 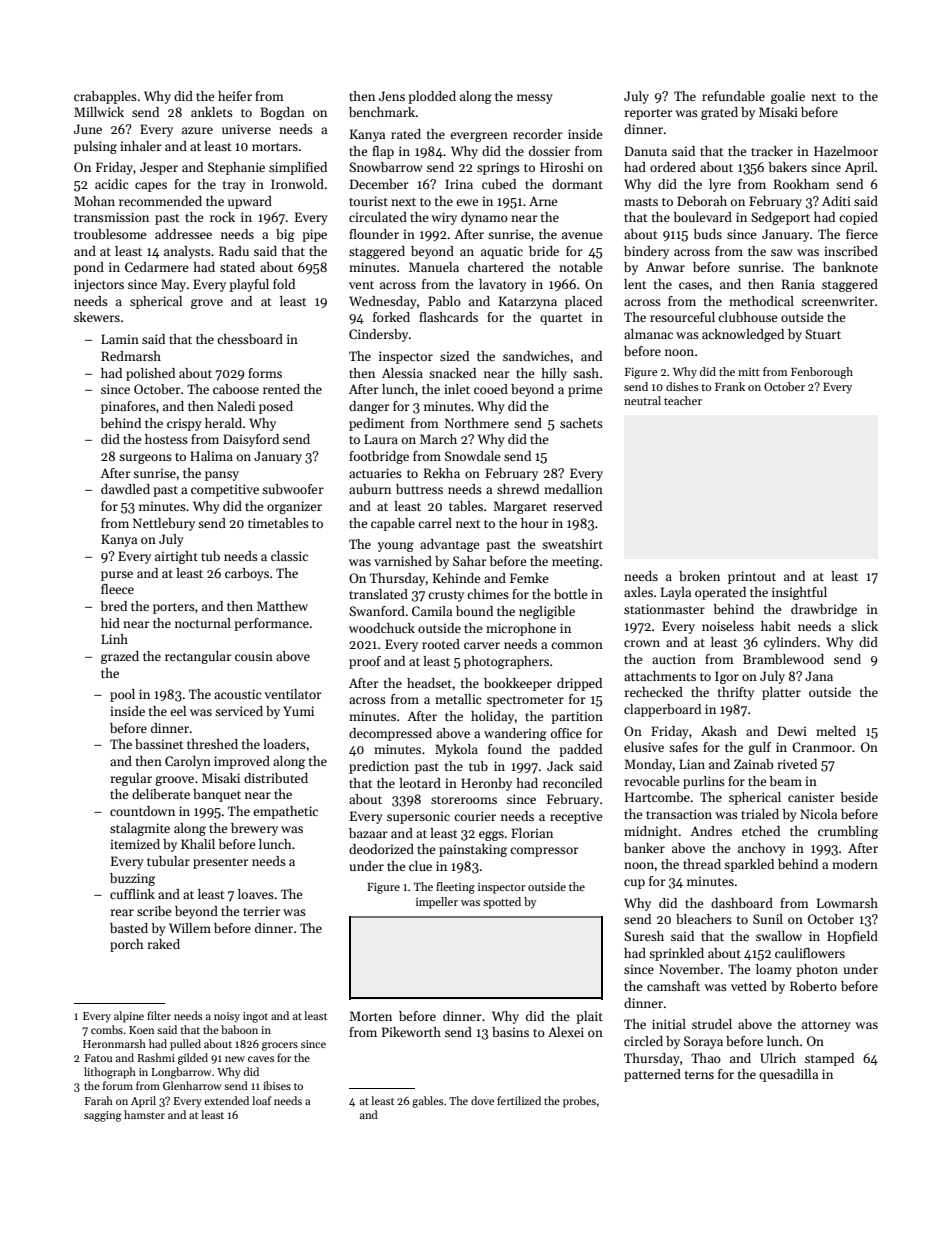 What do you see at coordinates (457, 389) in the image?
I see `inlet` at bounding box center [457, 389].
